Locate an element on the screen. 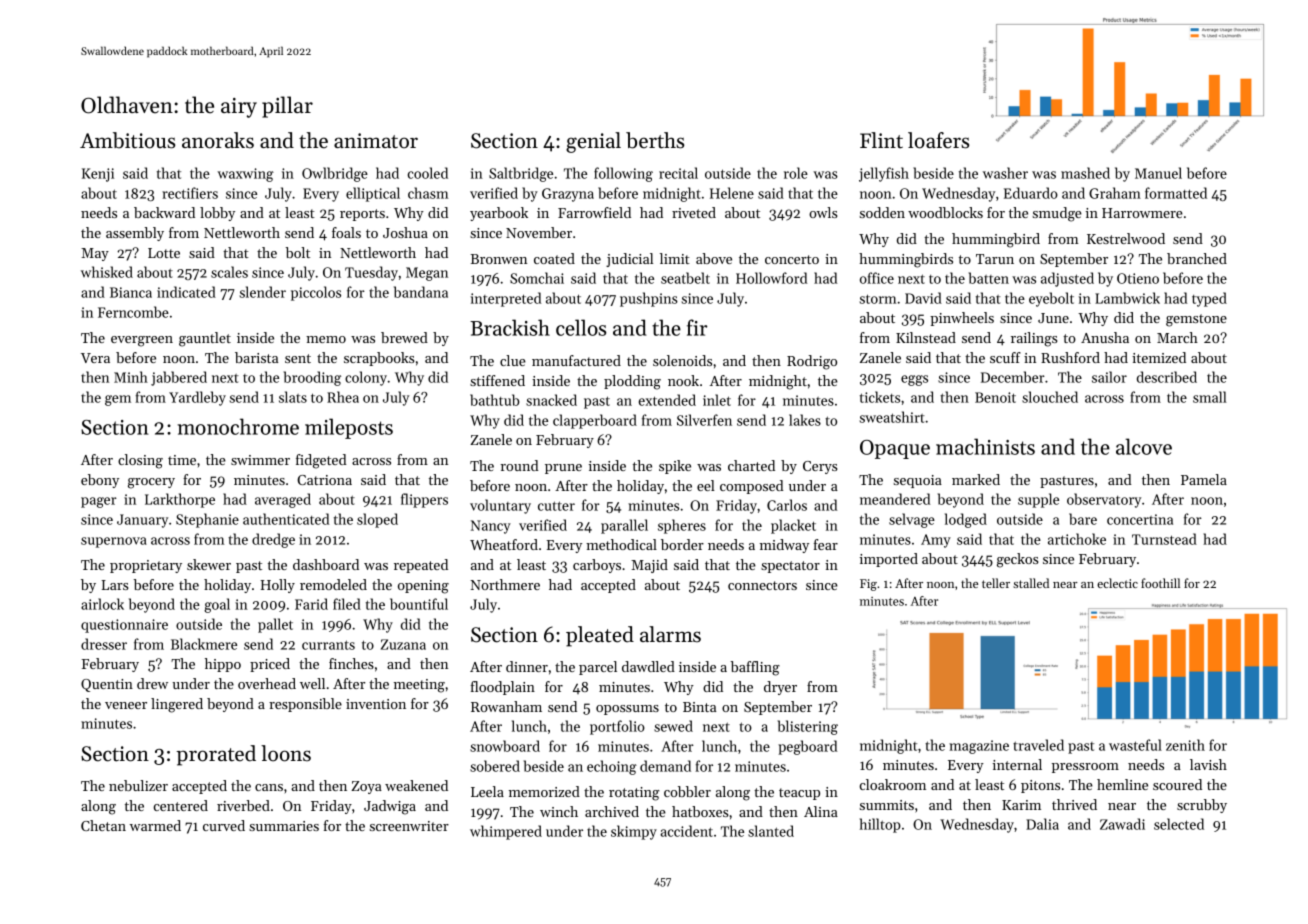  filed is located at coordinates (347, 604).
